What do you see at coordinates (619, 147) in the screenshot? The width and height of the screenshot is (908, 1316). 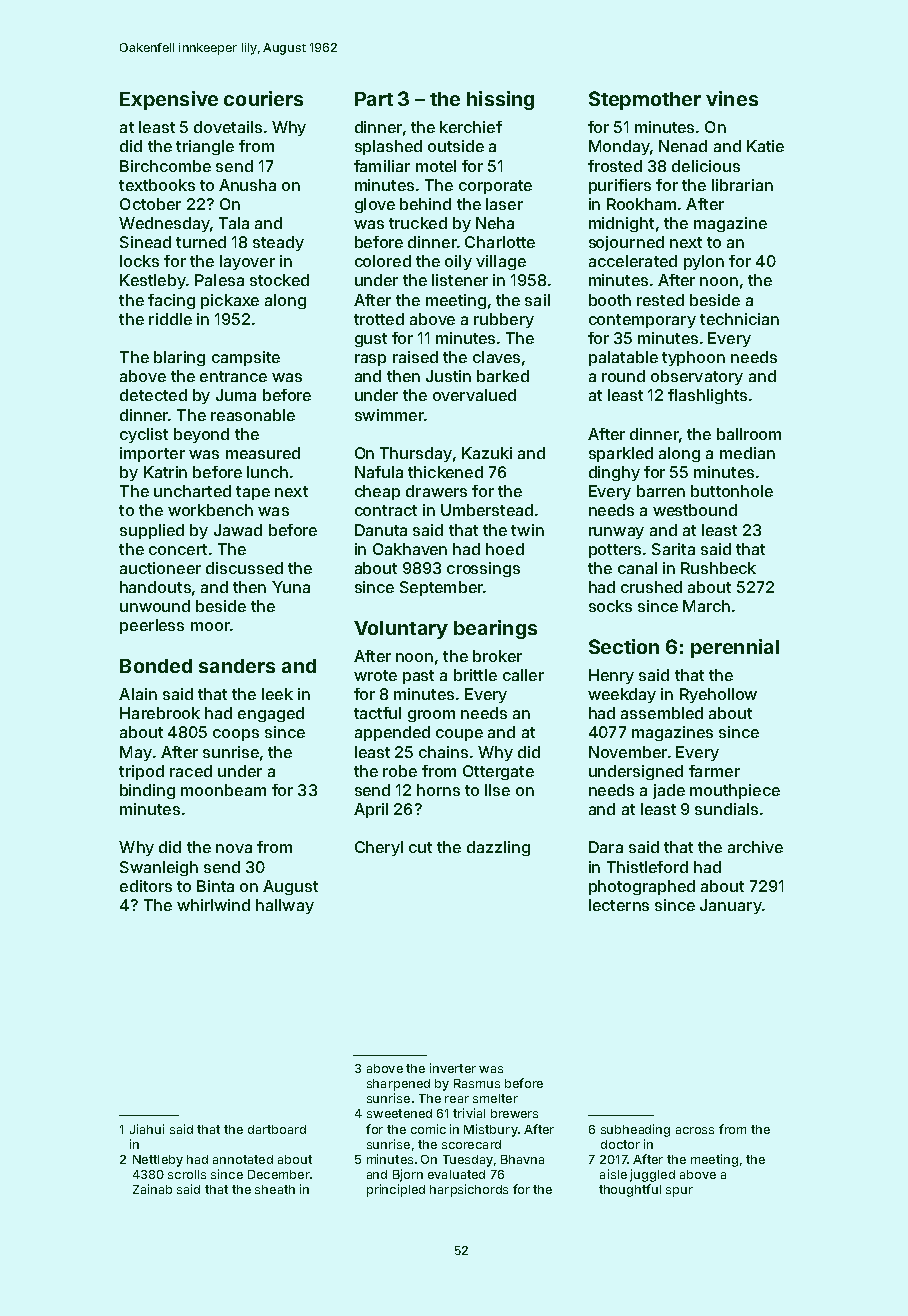 I see `Monday` at bounding box center [619, 147].
